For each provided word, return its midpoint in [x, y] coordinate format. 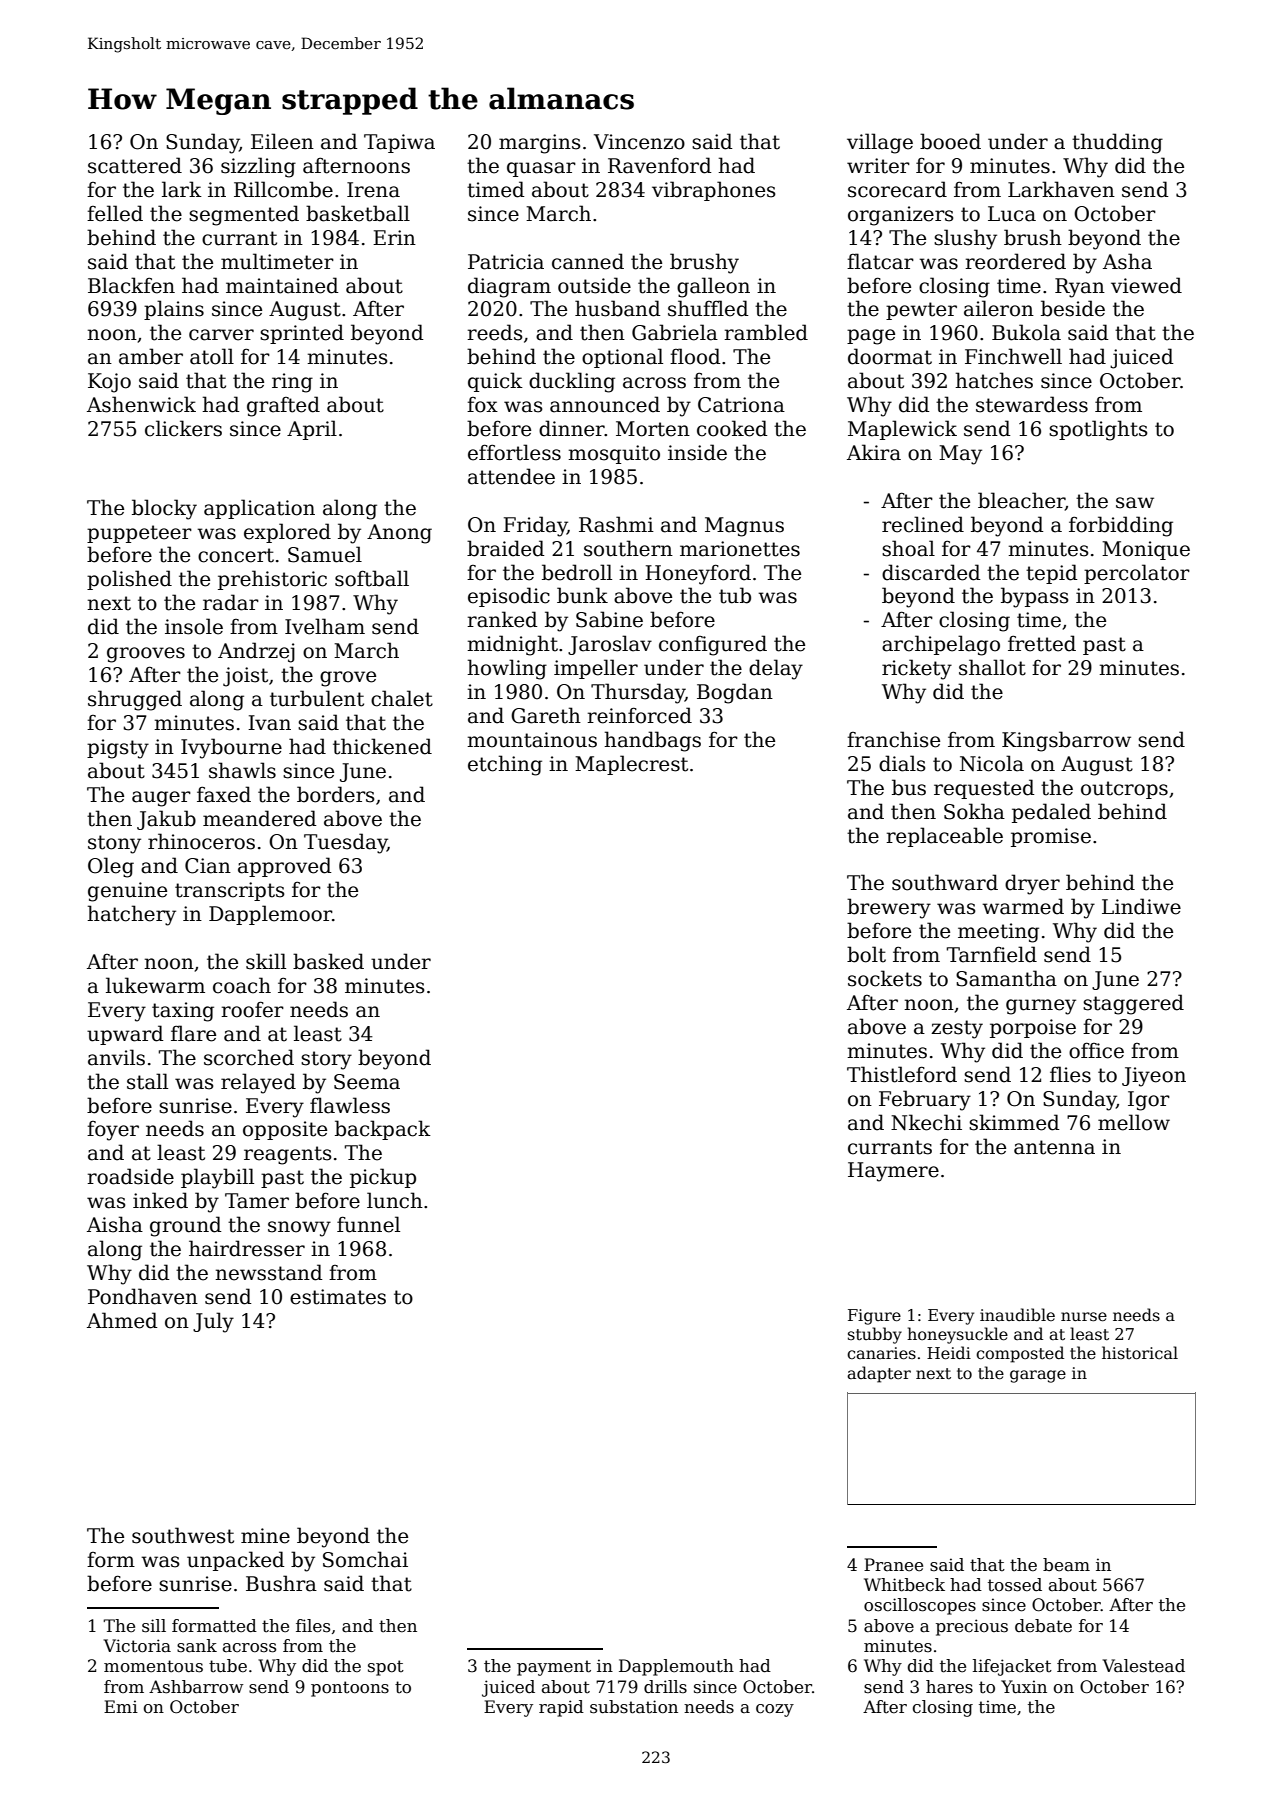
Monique [1146, 550]
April [312, 430]
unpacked [236, 1561]
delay [776, 669]
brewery [889, 908]
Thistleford [902, 1074]
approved [285, 867]
